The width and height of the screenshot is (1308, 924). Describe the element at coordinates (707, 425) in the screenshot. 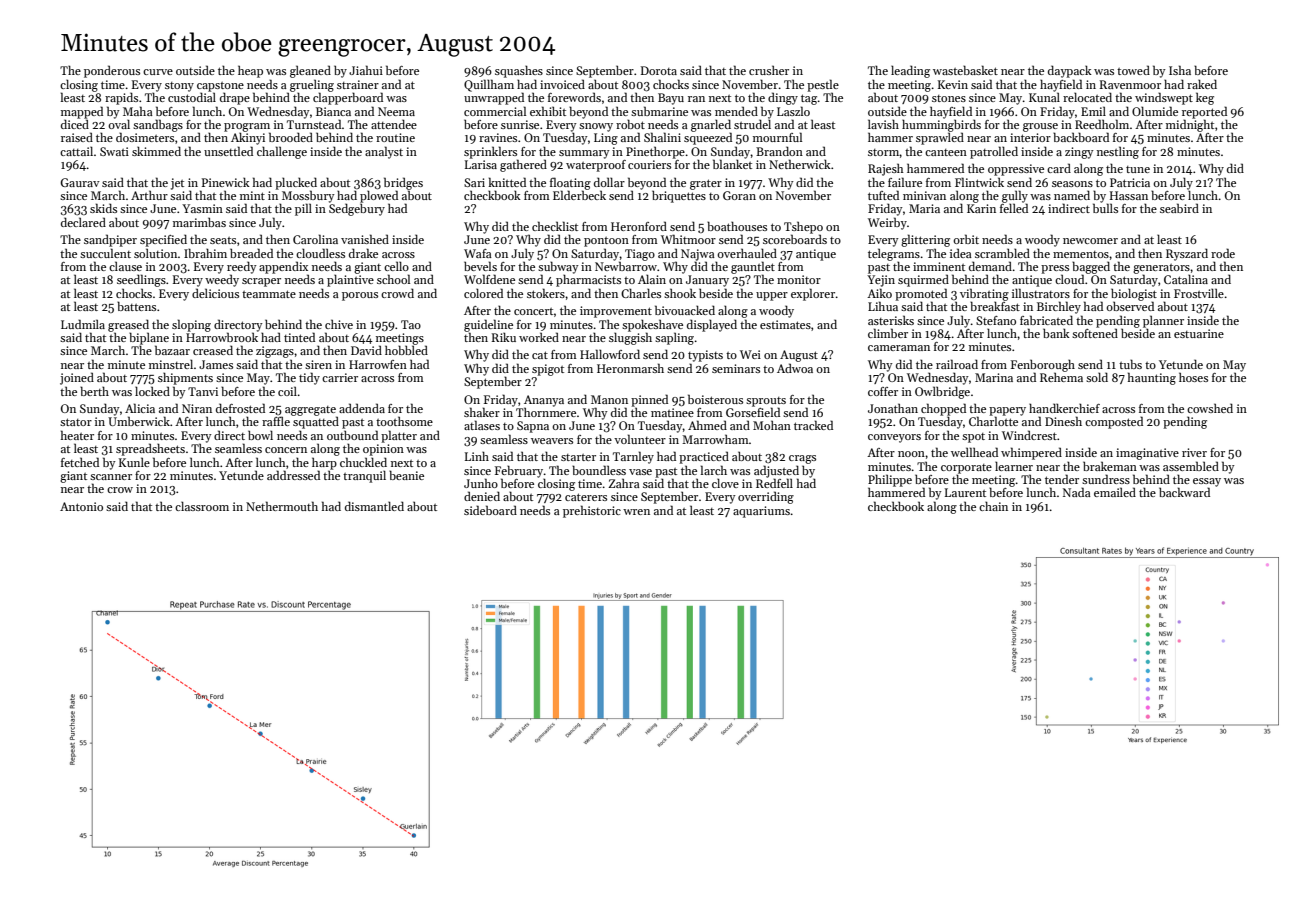

I see `Ahmed` at that location.
